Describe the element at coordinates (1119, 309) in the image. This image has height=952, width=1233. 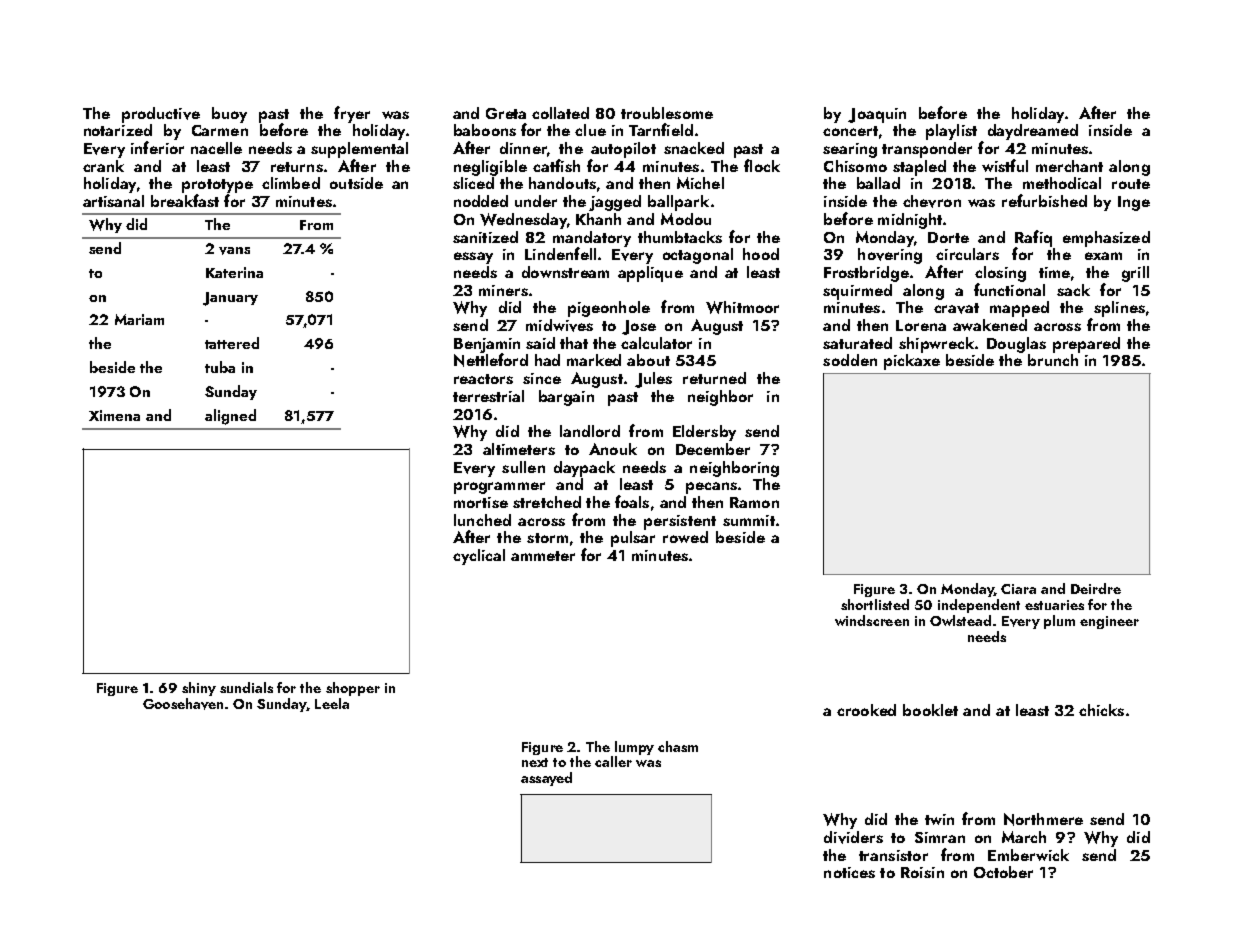
I see `splines` at that location.
